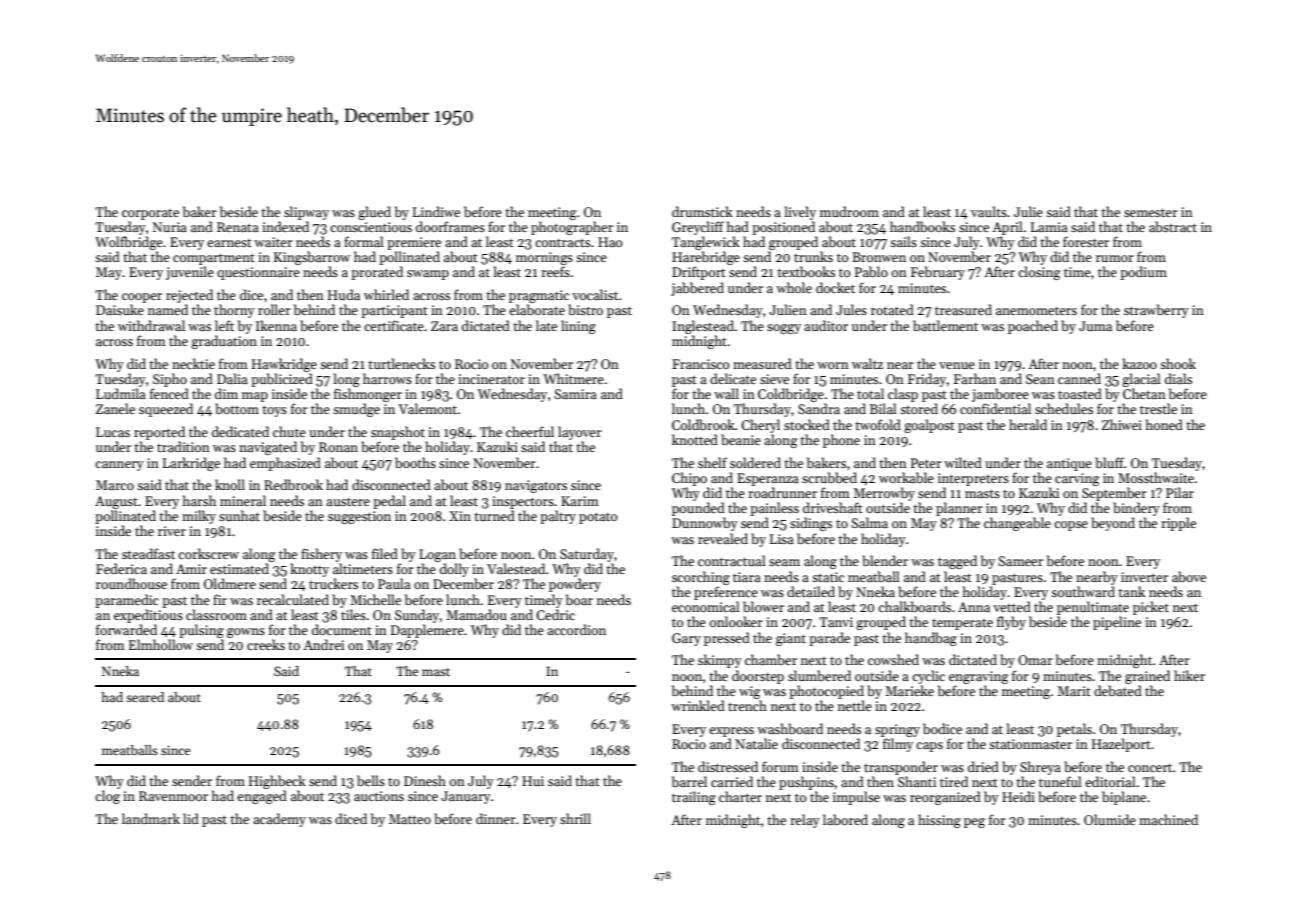  Describe the element at coordinates (712, 462) in the image. I see `shelf` at that location.
